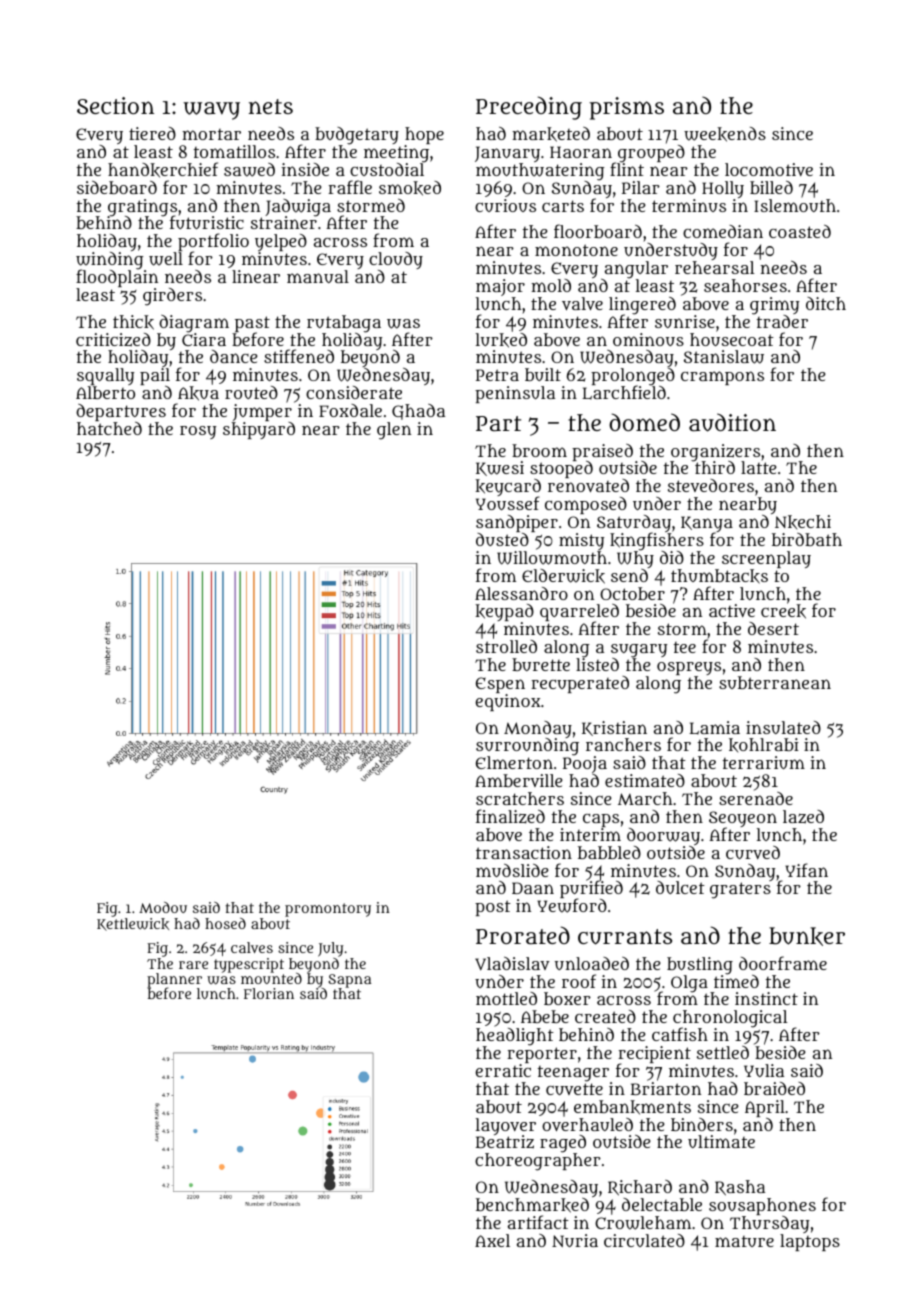 The height and width of the screenshot is (1308, 924). What do you see at coordinates (269, 993) in the screenshot?
I see `Florian` at bounding box center [269, 993].
